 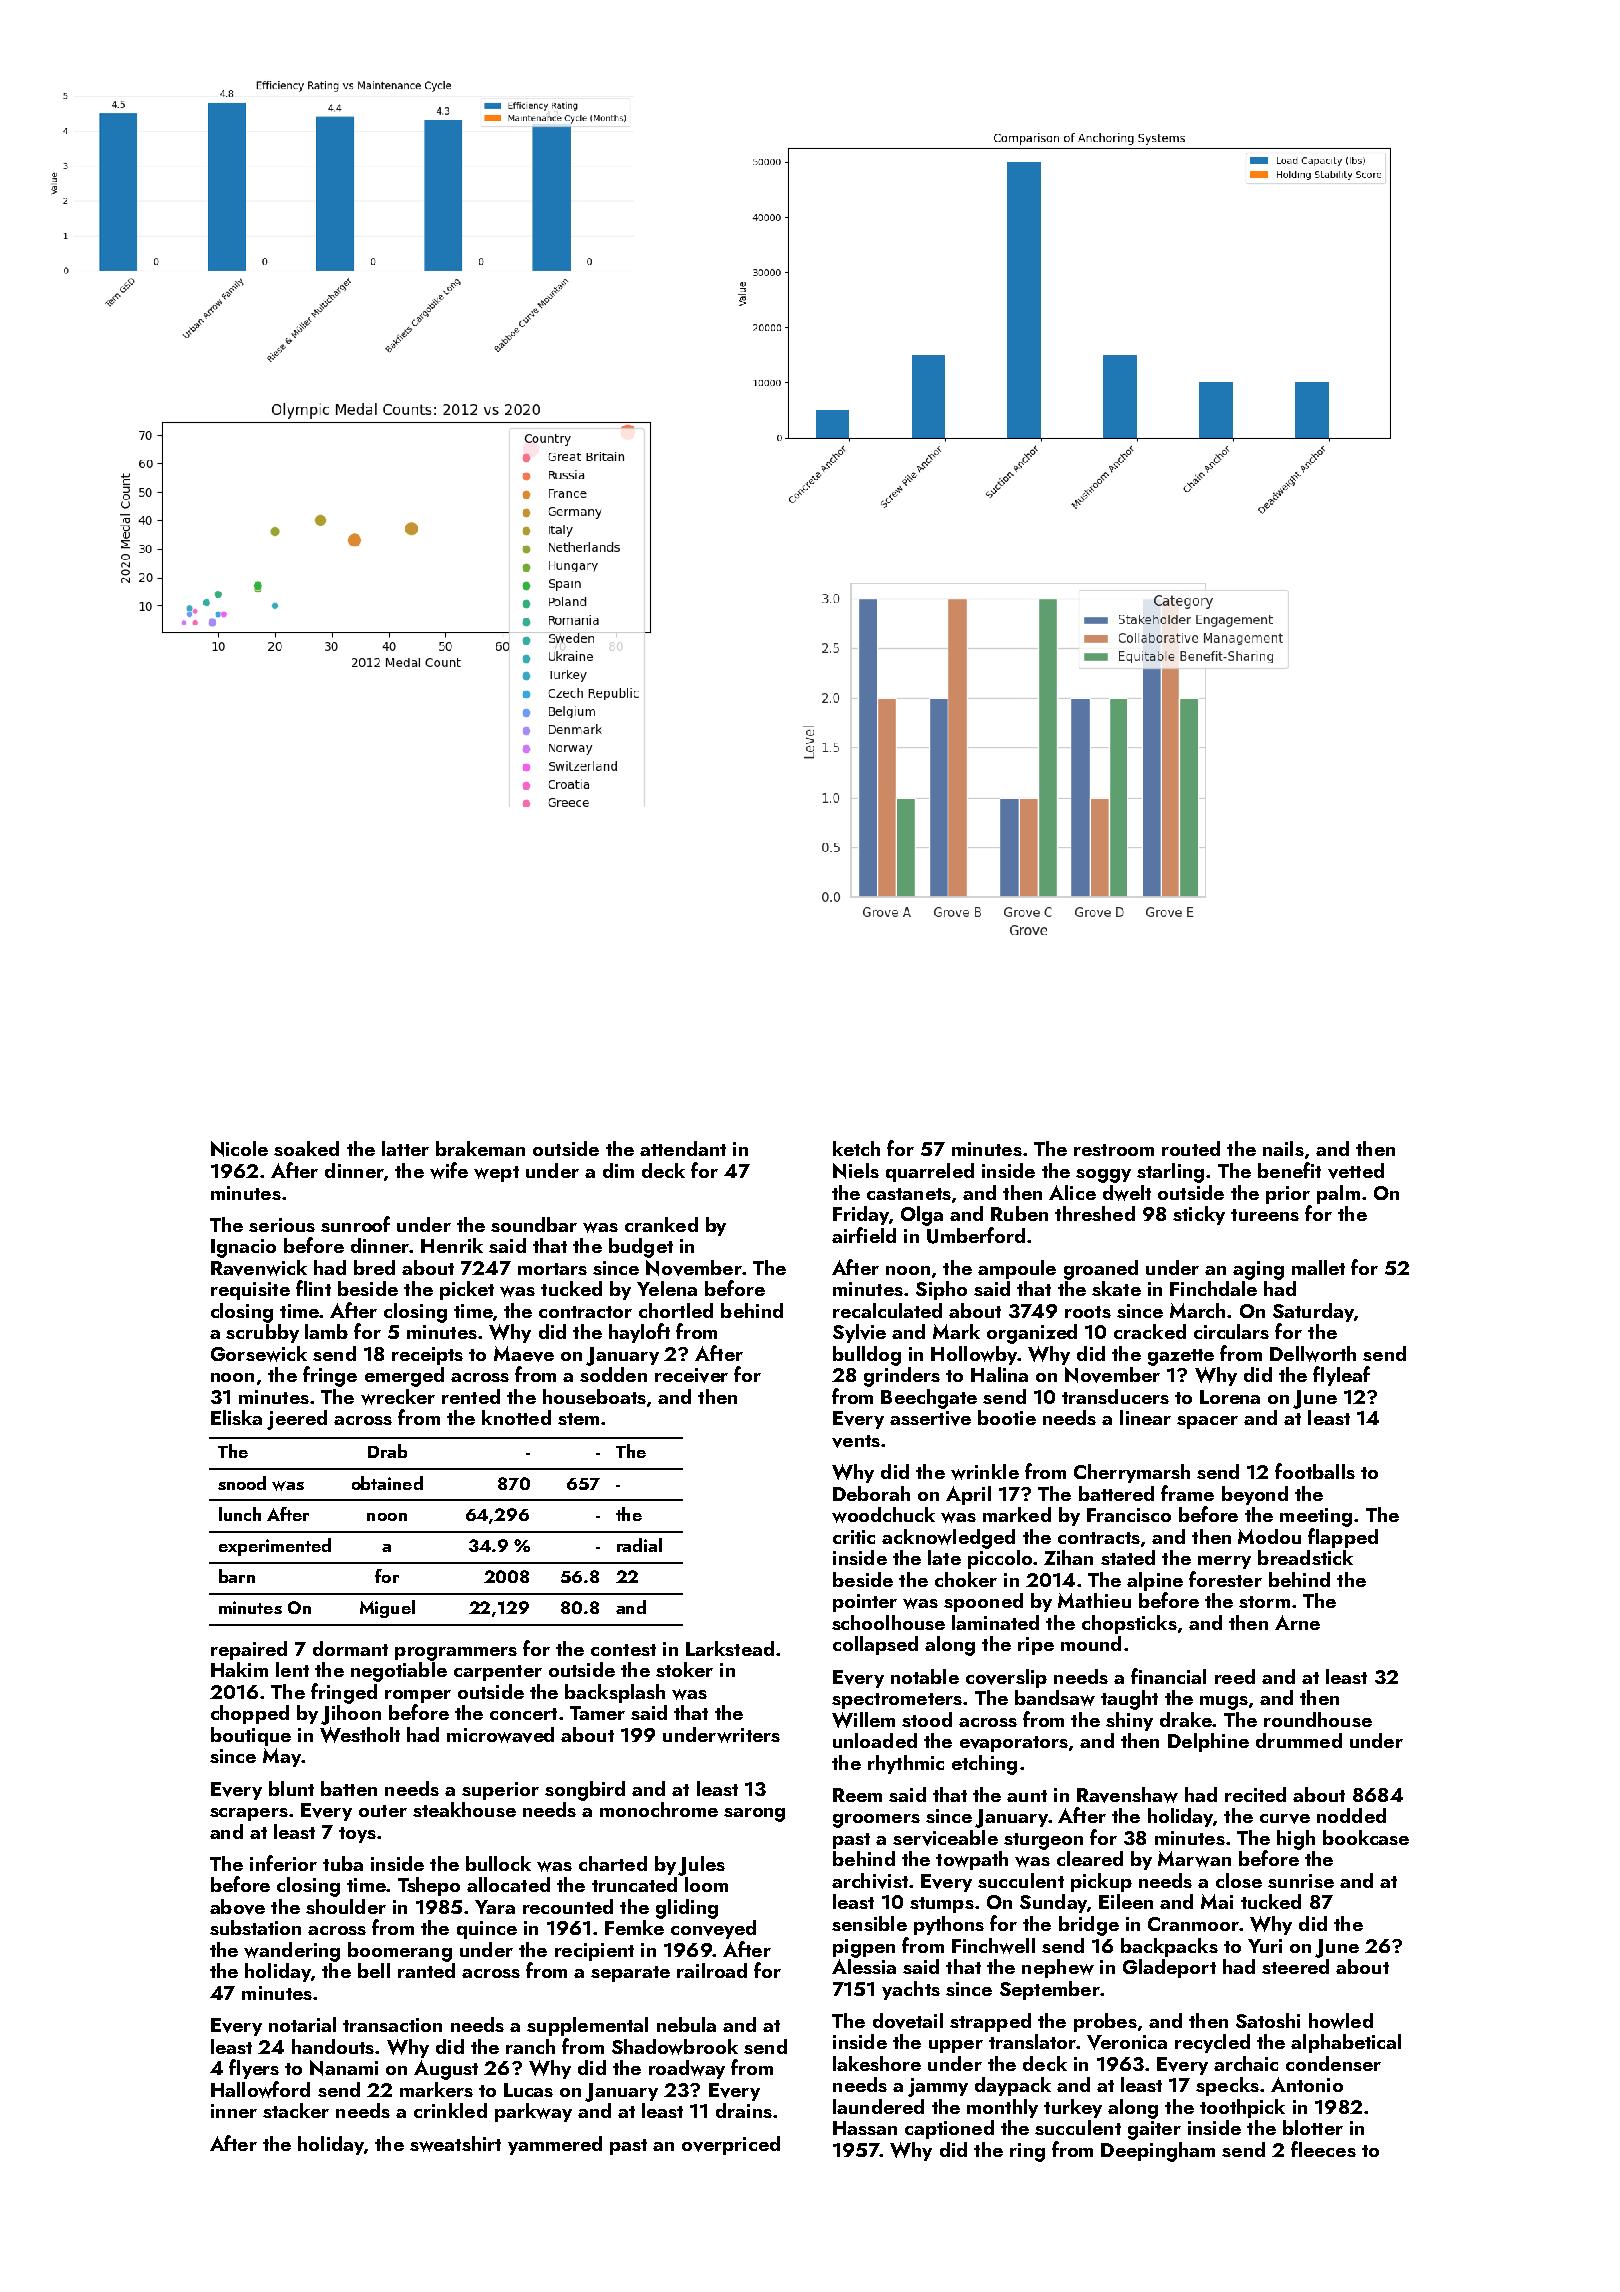 What do you see at coordinates (255, 1927) in the page?
I see `substation` at bounding box center [255, 1927].
